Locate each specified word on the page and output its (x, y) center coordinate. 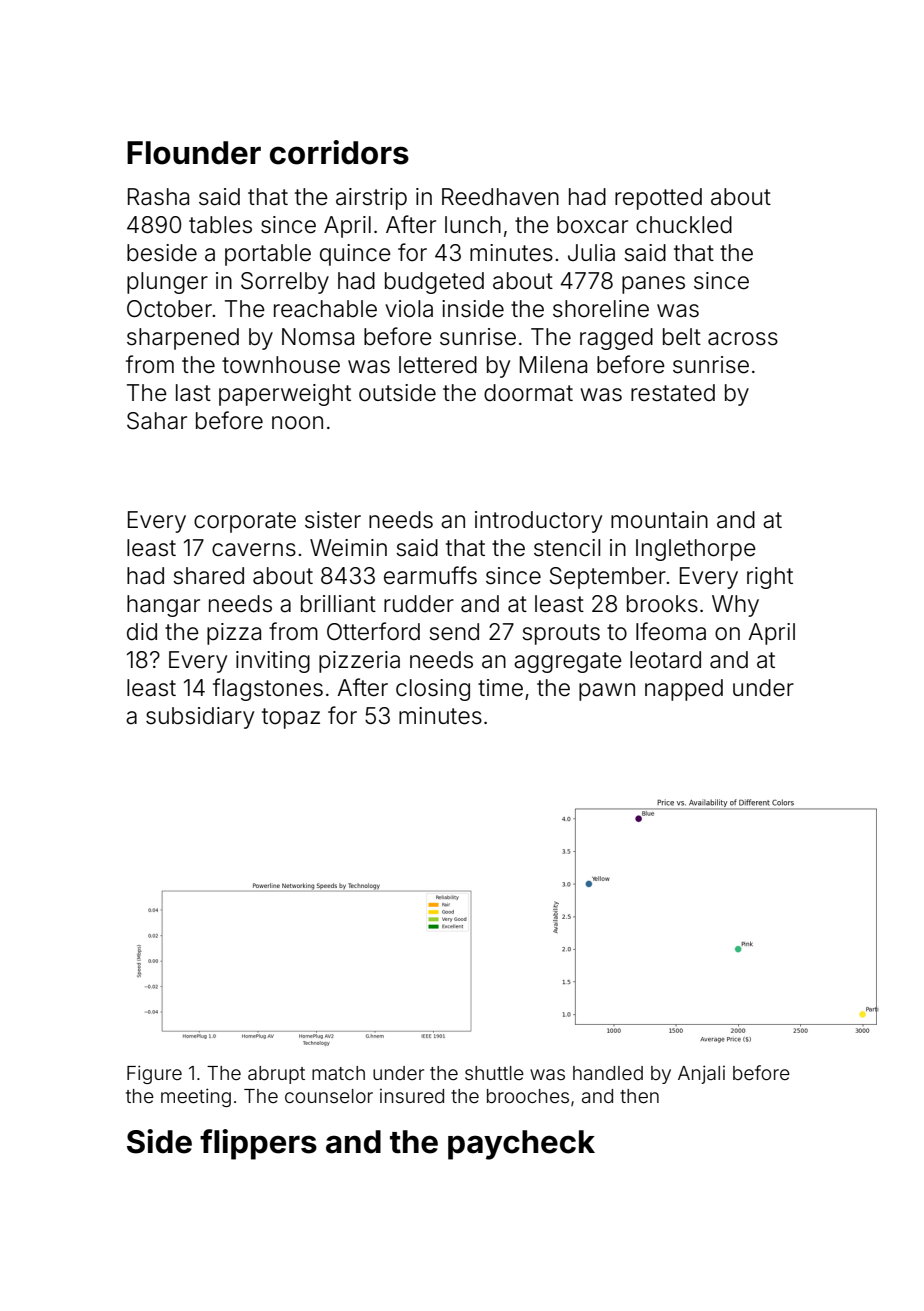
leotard (665, 660)
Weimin (348, 548)
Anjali (701, 1074)
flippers (258, 1144)
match (338, 1073)
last (193, 393)
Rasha (158, 197)
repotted (658, 199)
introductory (538, 522)
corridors (339, 152)
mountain (659, 520)
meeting (196, 1097)
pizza (234, 634)
